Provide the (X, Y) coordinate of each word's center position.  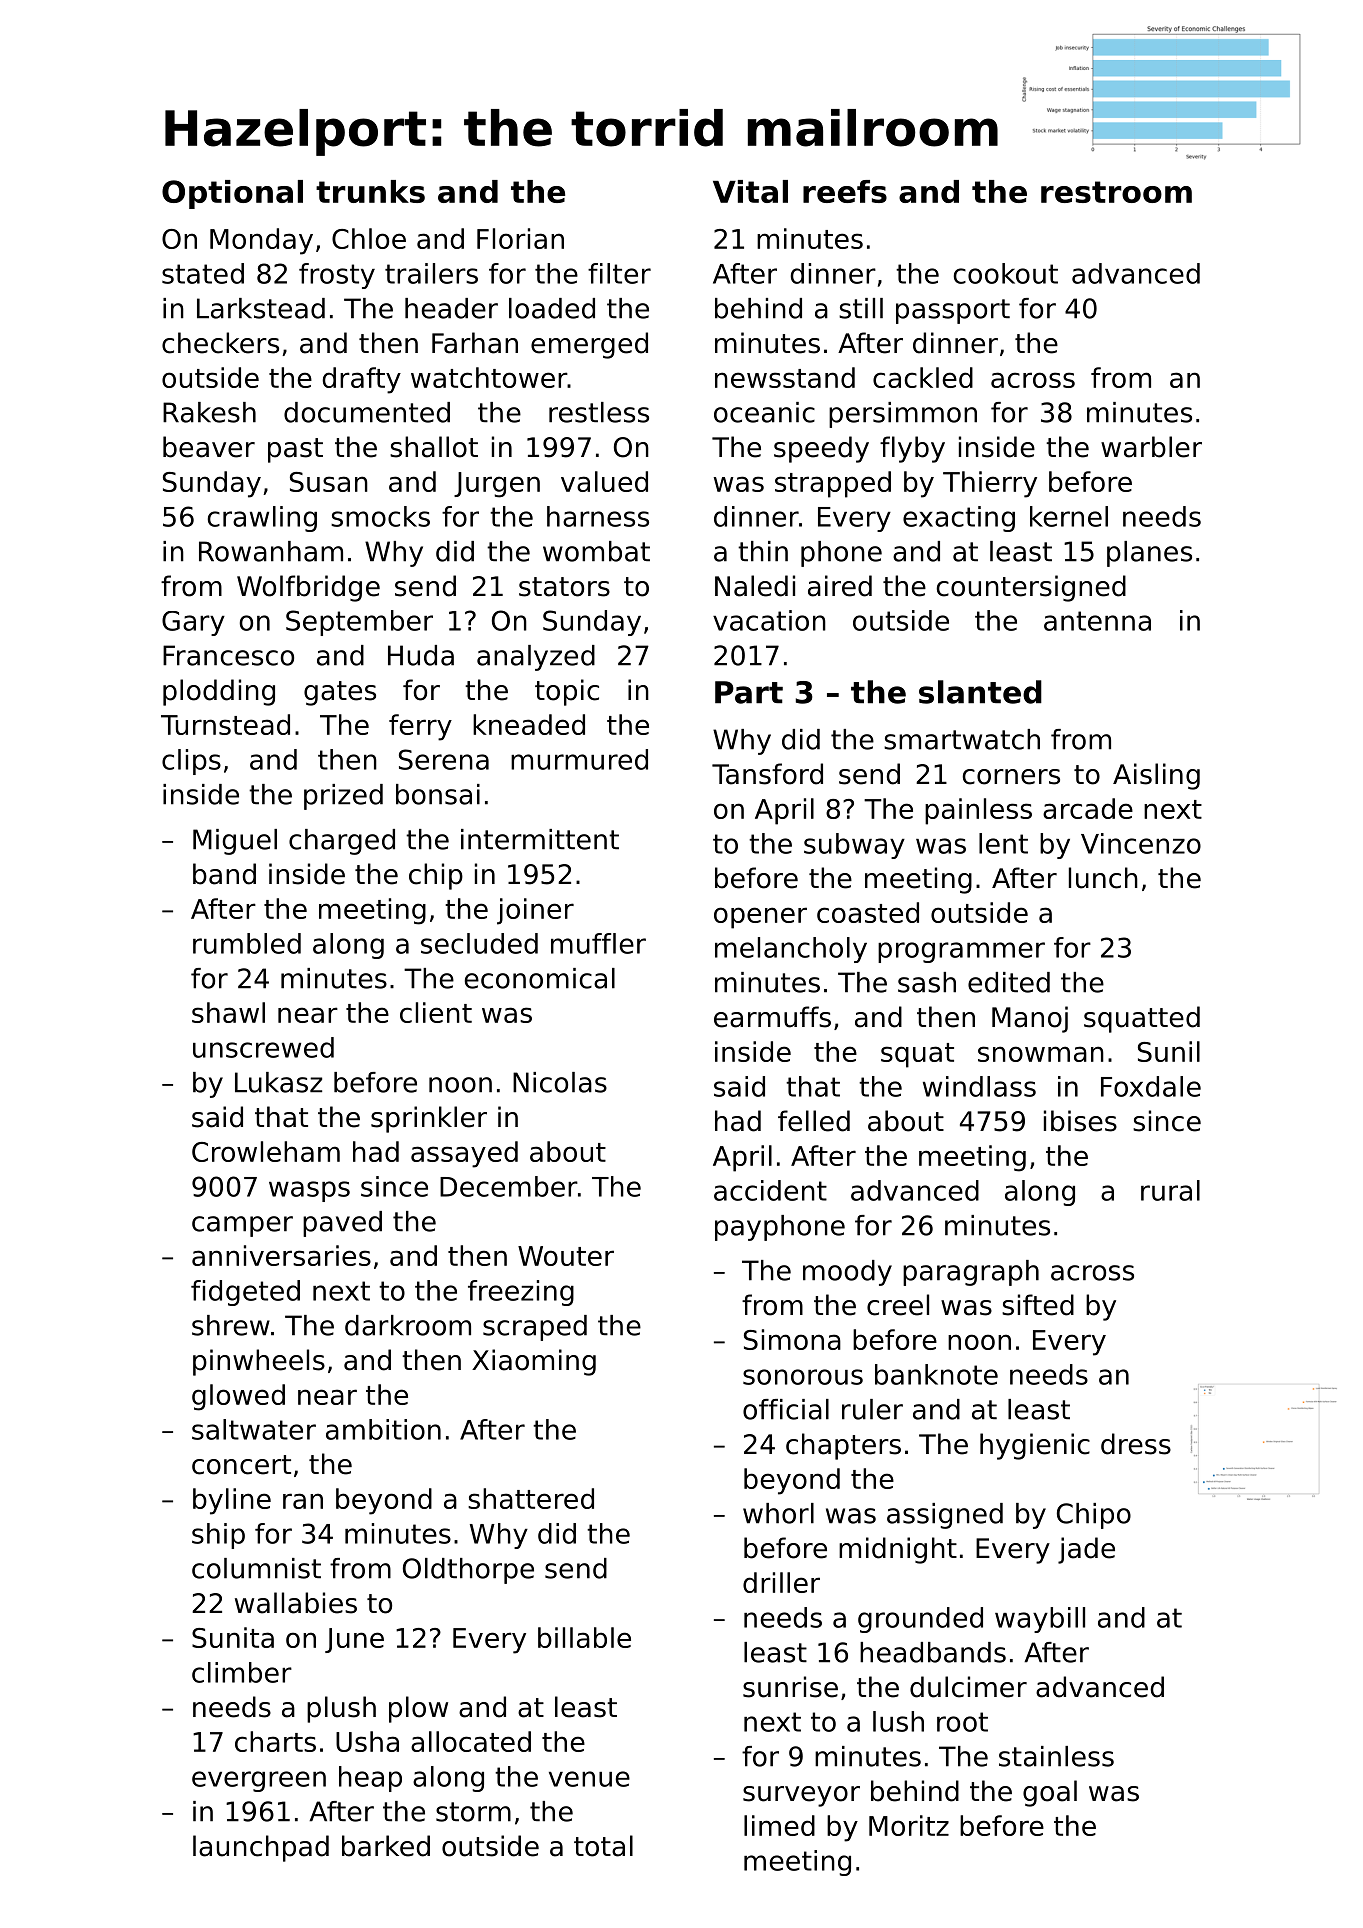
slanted (980, 692)
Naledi (755, 586)
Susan (329, 482)
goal (1050, 1793)
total (603, 1846)
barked (386, 1846)
